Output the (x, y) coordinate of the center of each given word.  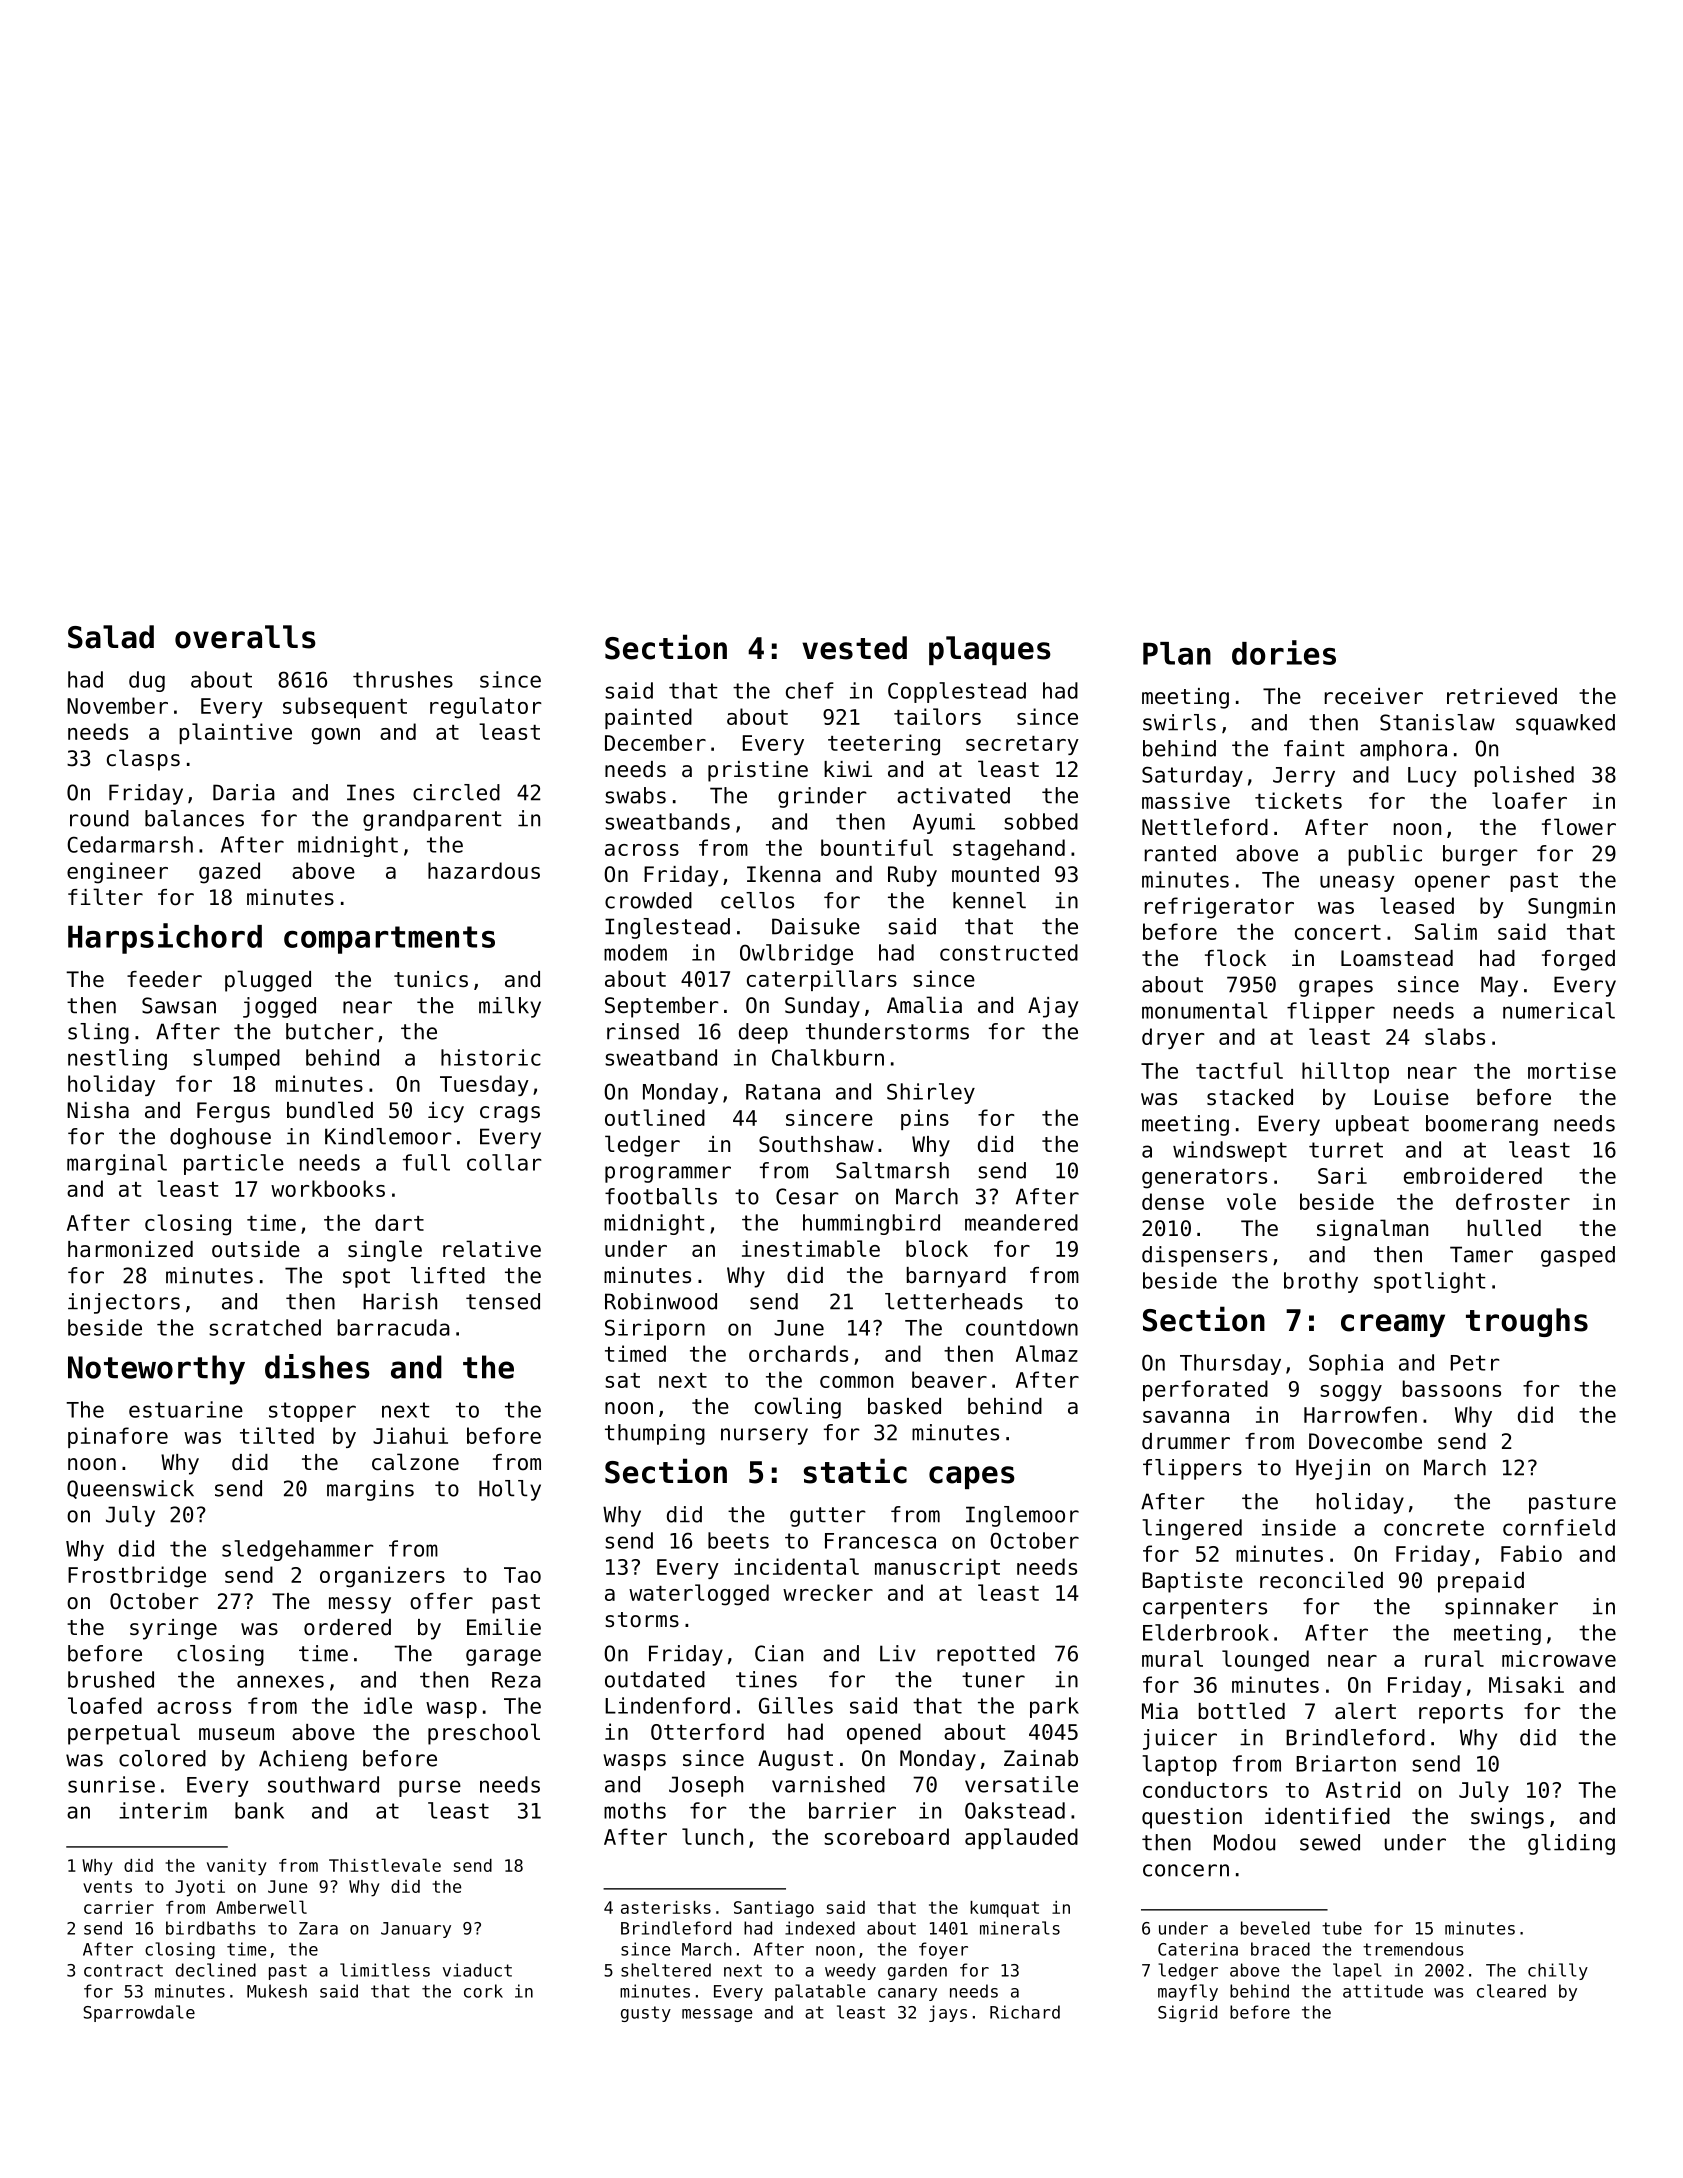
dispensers (1204, 1256)
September (662, 1007)
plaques (990, 650)
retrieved (1502, 696)
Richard (1025, 2012)
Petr (1475, 1363)
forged (1578, 960)
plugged (268, 981)
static (855, 1471)
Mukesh (277, 1991)
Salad (111, 637)
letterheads (954, 1301)
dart (399, 1222)
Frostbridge (137, 1577)
